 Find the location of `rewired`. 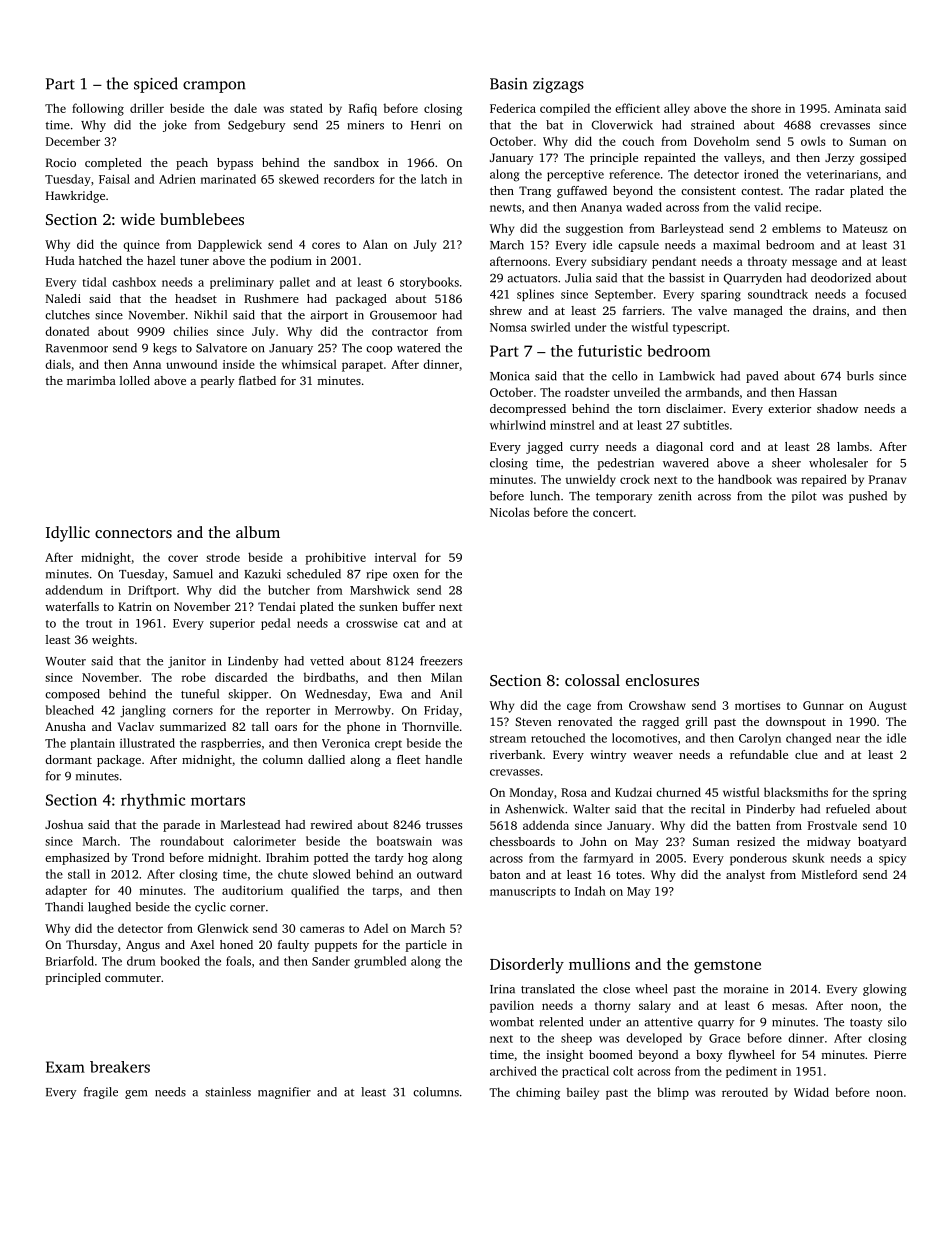

rewired is located at coordinates (331, 824).
